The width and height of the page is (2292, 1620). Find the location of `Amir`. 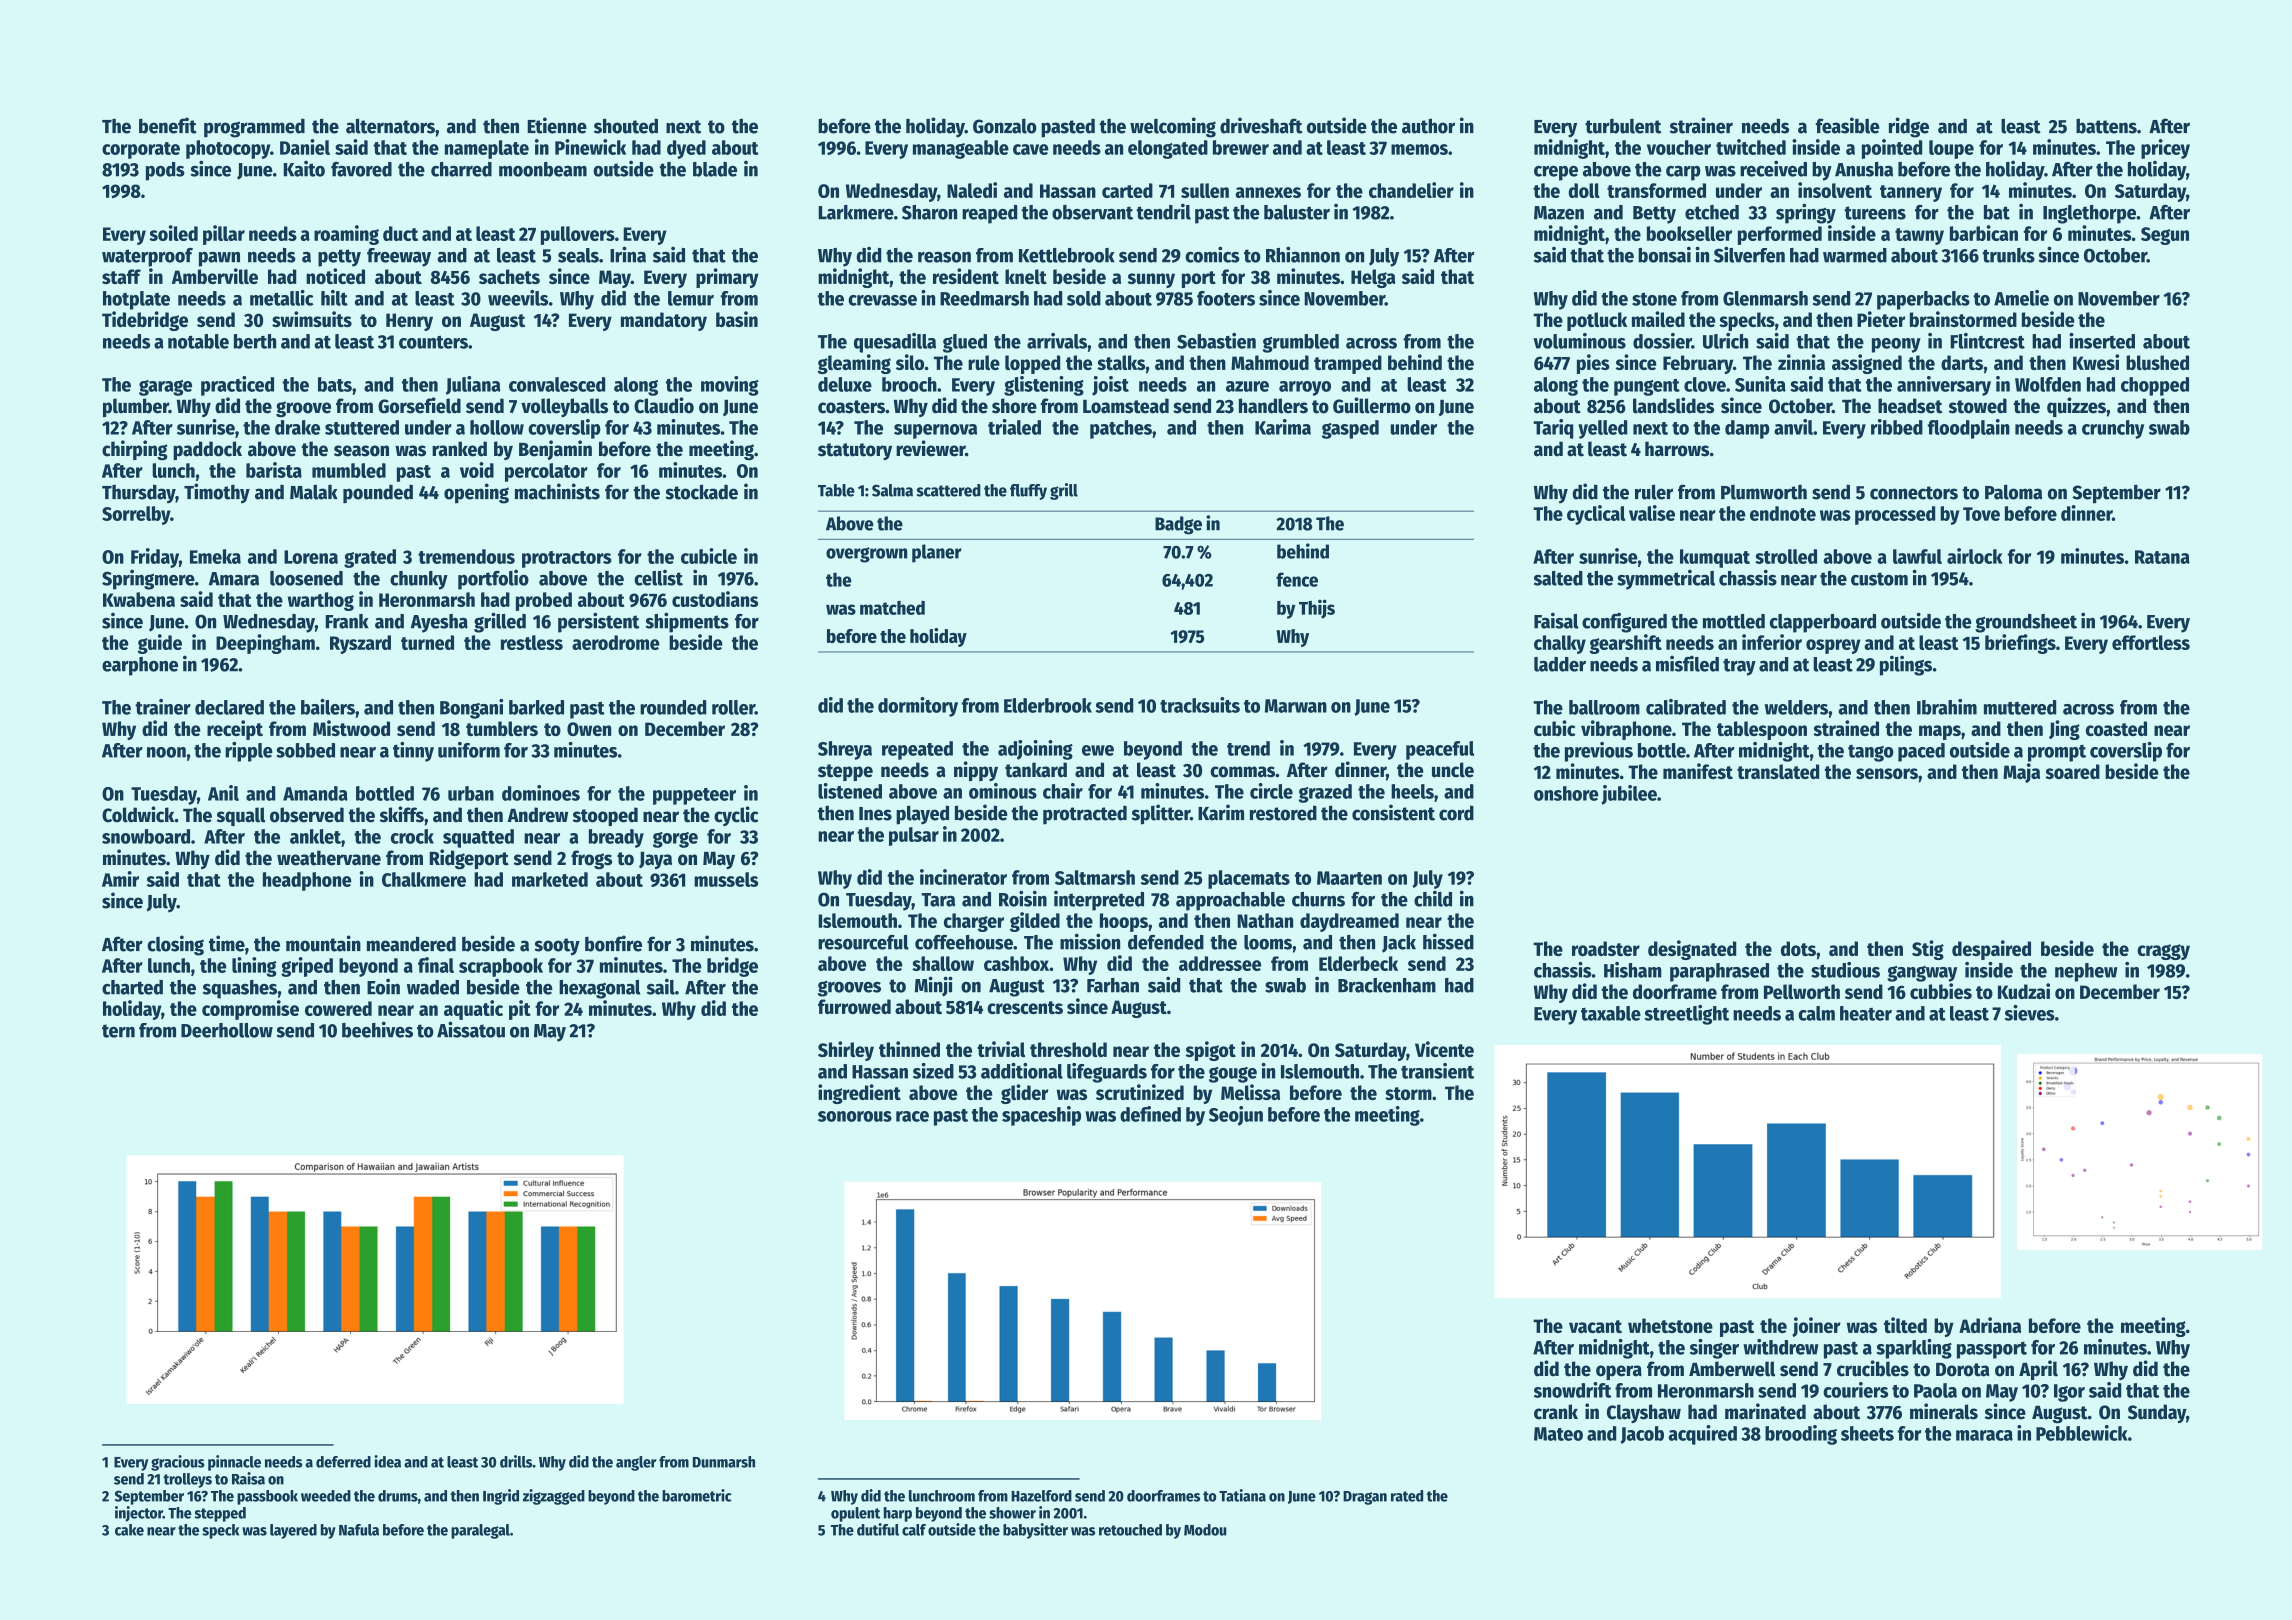

Amir is located at coordinates (120, 879).
